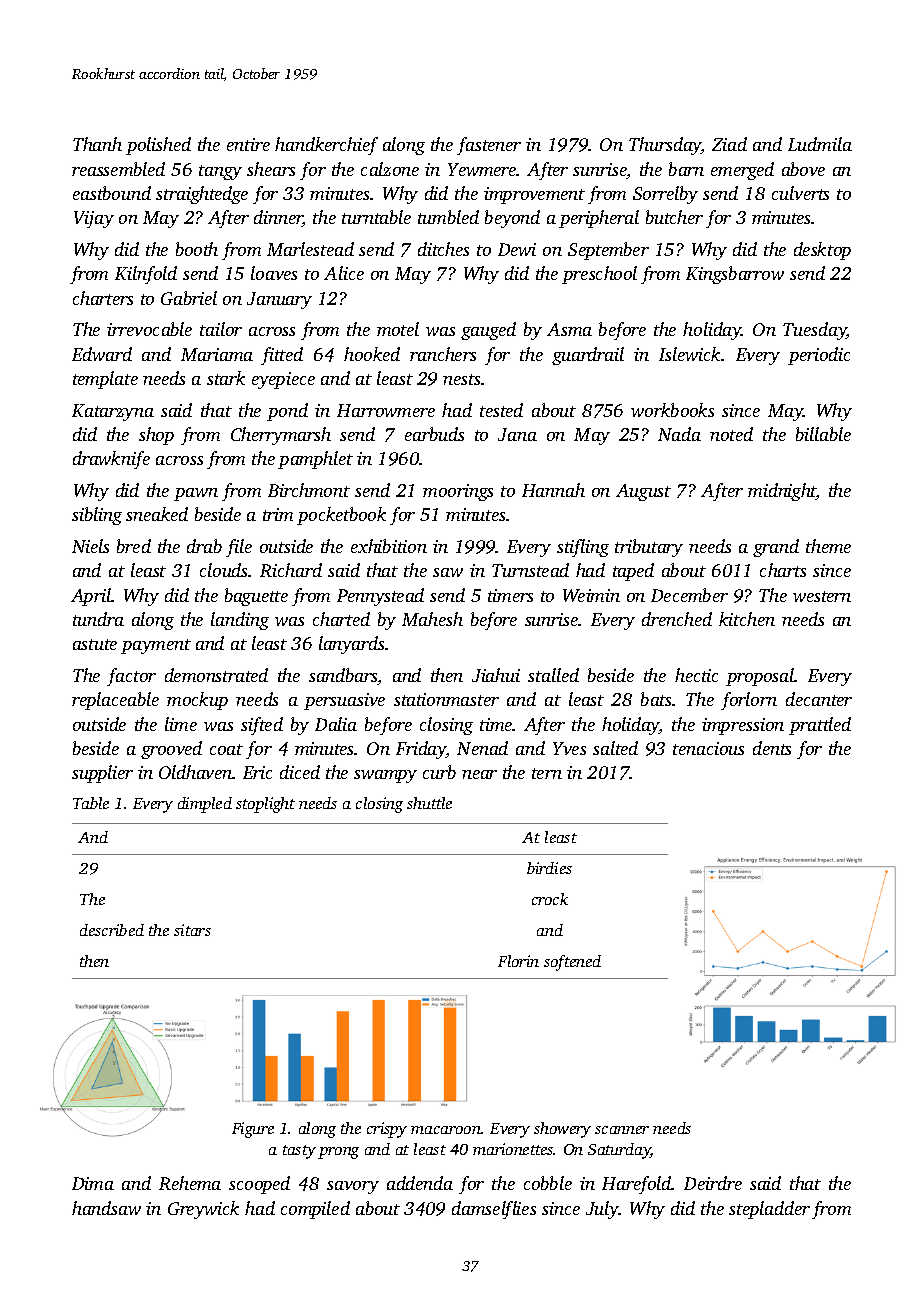 Image resolution: width=924 pixels, height=1311 pixels. Describe the element at coordinates (782, 492) in the document. I see `midnight` at that location.
